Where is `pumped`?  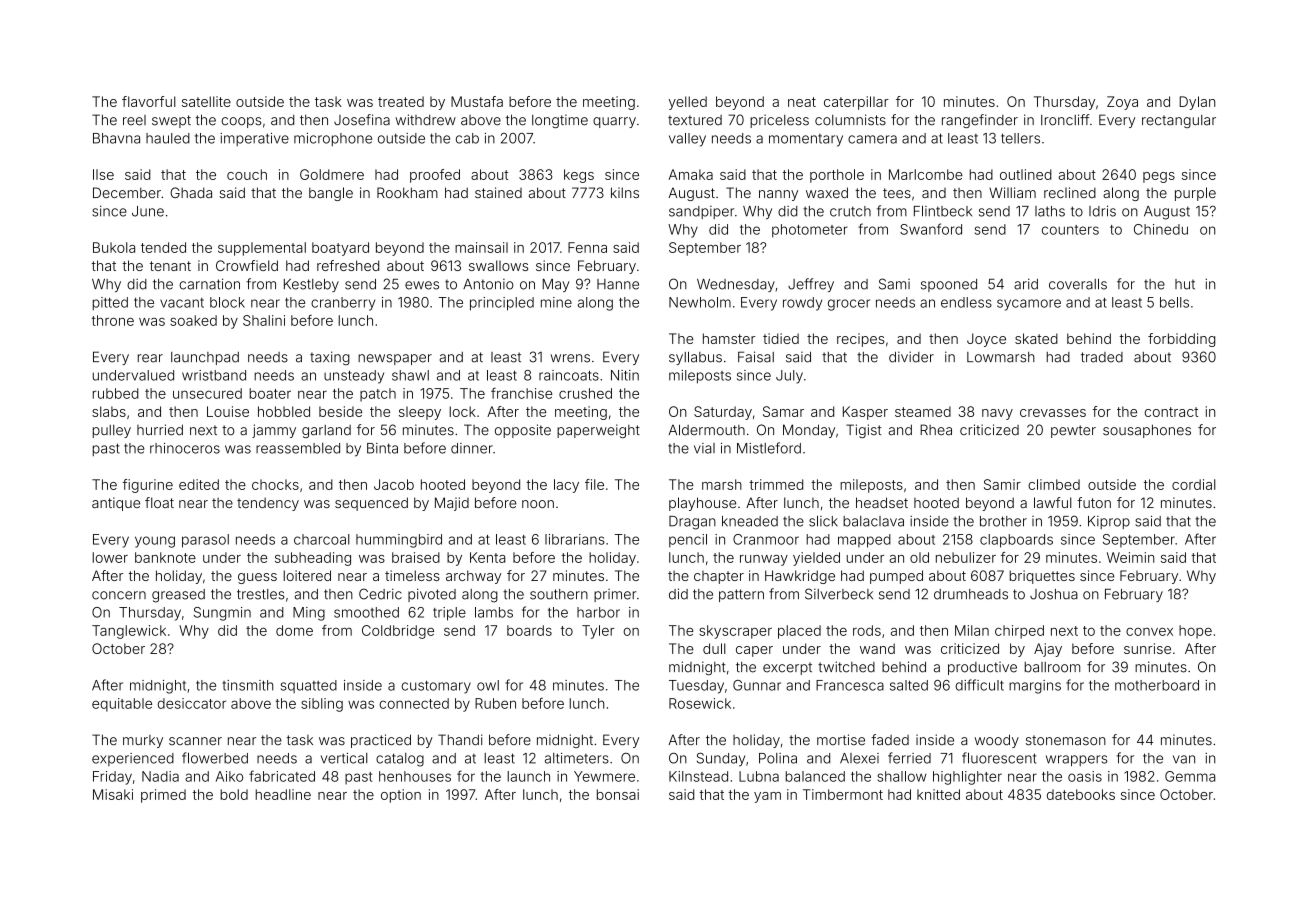
pumped is located at coordinates (896, 577).
